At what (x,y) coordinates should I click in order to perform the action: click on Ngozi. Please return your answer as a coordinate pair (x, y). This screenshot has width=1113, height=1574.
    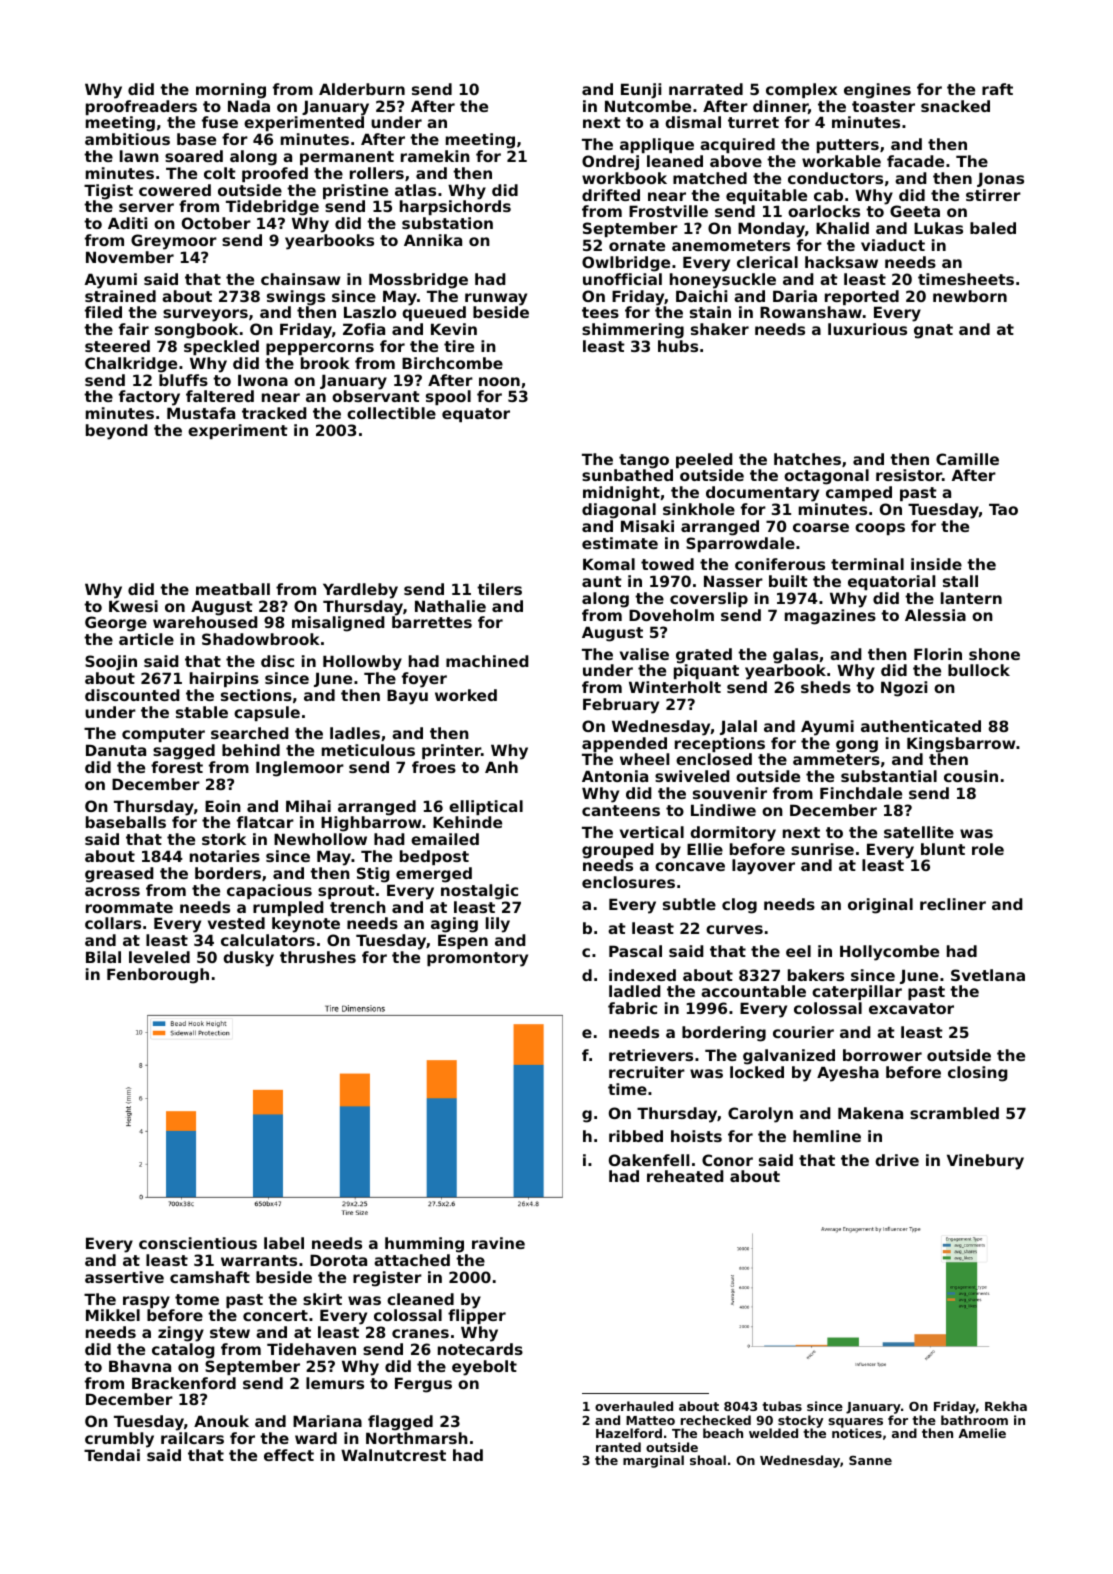
    Looking at the image, I should click on (904, 689).
